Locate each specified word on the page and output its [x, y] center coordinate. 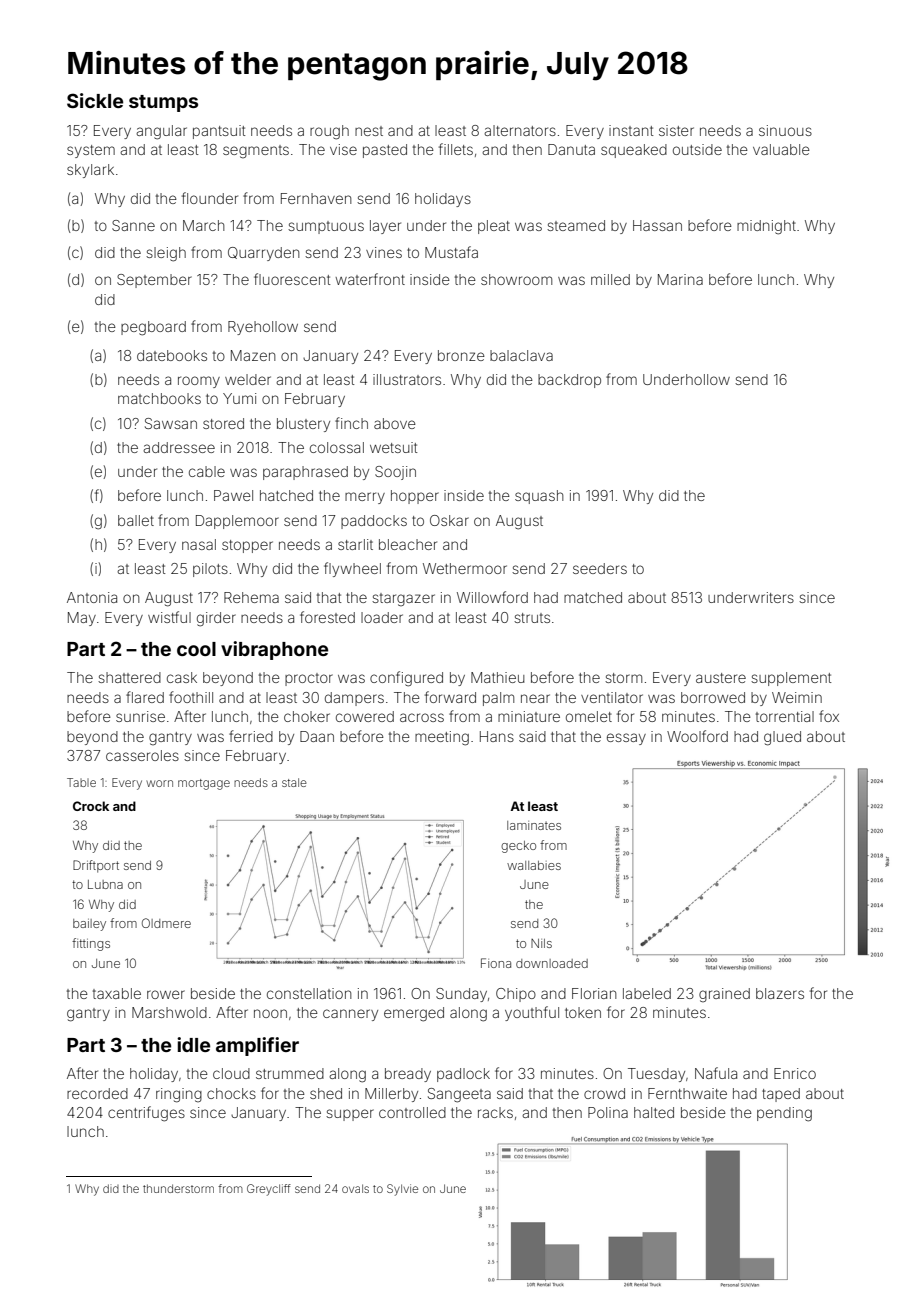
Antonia [92, 597]
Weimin [797, 697]
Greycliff [269, 1190]
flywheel [352, 569]
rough [329, 132]
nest [369, 131]
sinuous [785, 130]
